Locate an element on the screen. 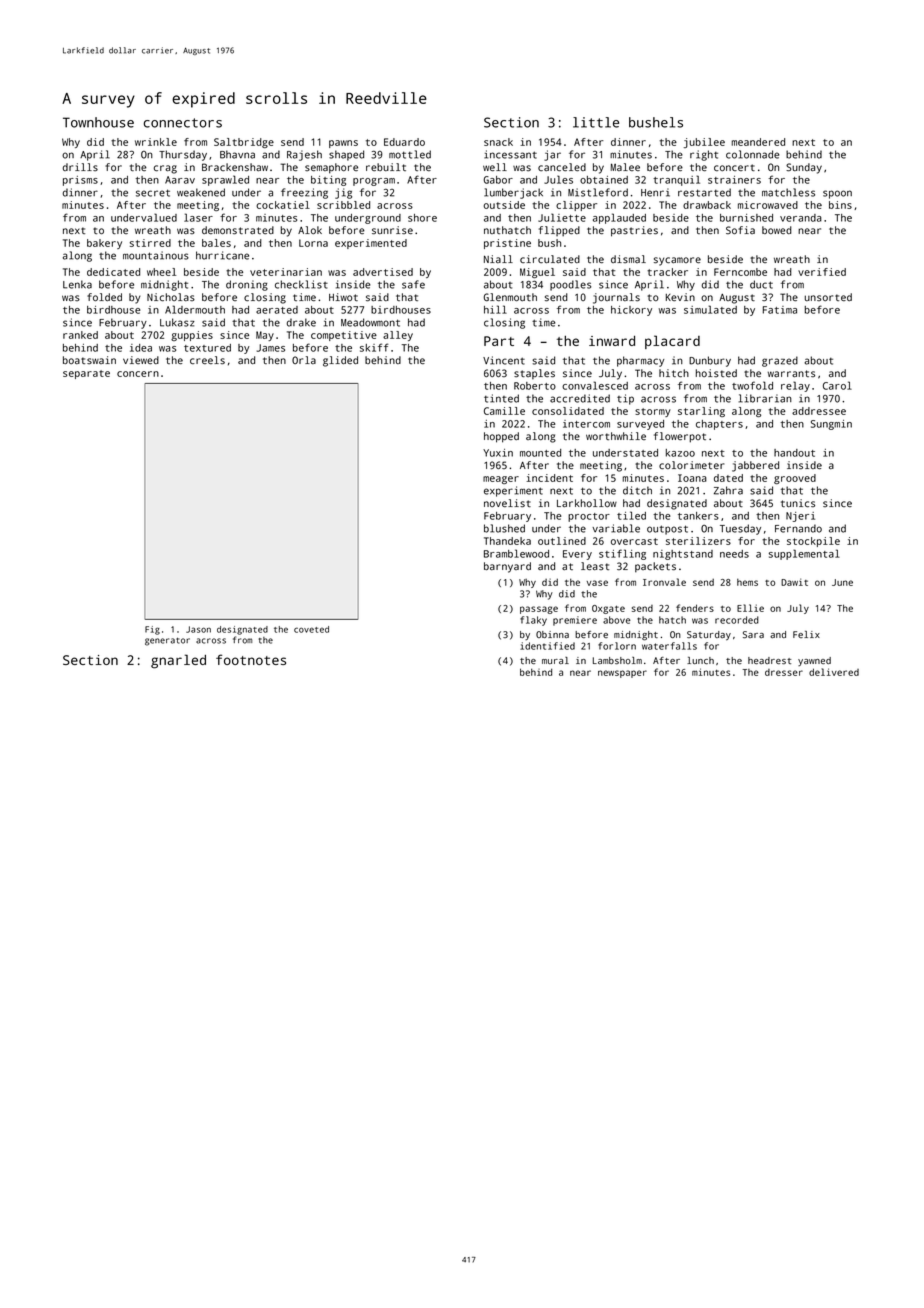 The image size is (924, 1308). gnarled is located at coordinates (178, 661).
